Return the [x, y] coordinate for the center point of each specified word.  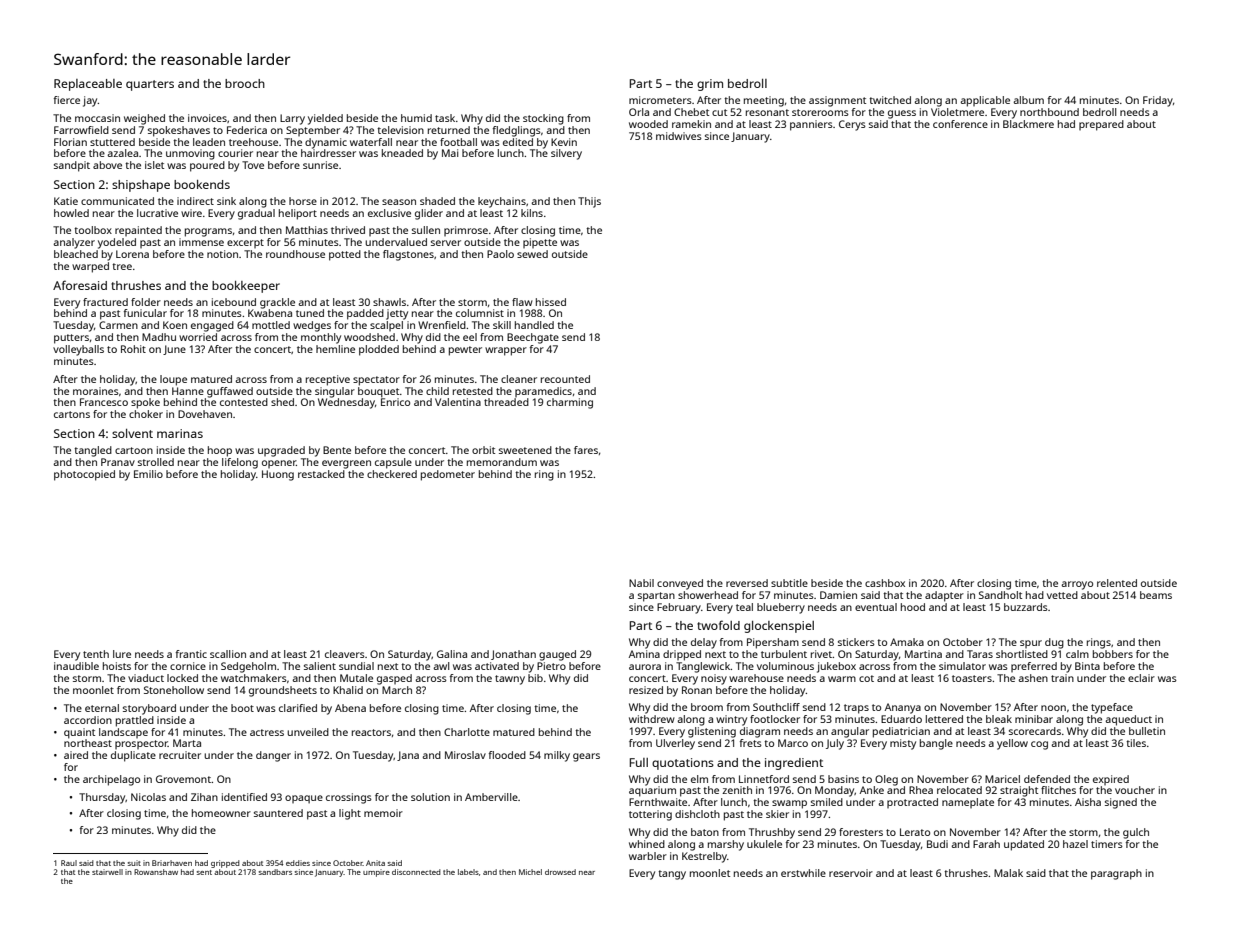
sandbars [275, 872]
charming [570, 403]
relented [1117, 583]
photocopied [84, 475]
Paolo [500, 254]
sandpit [72, 166]
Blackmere [1028, 124]
